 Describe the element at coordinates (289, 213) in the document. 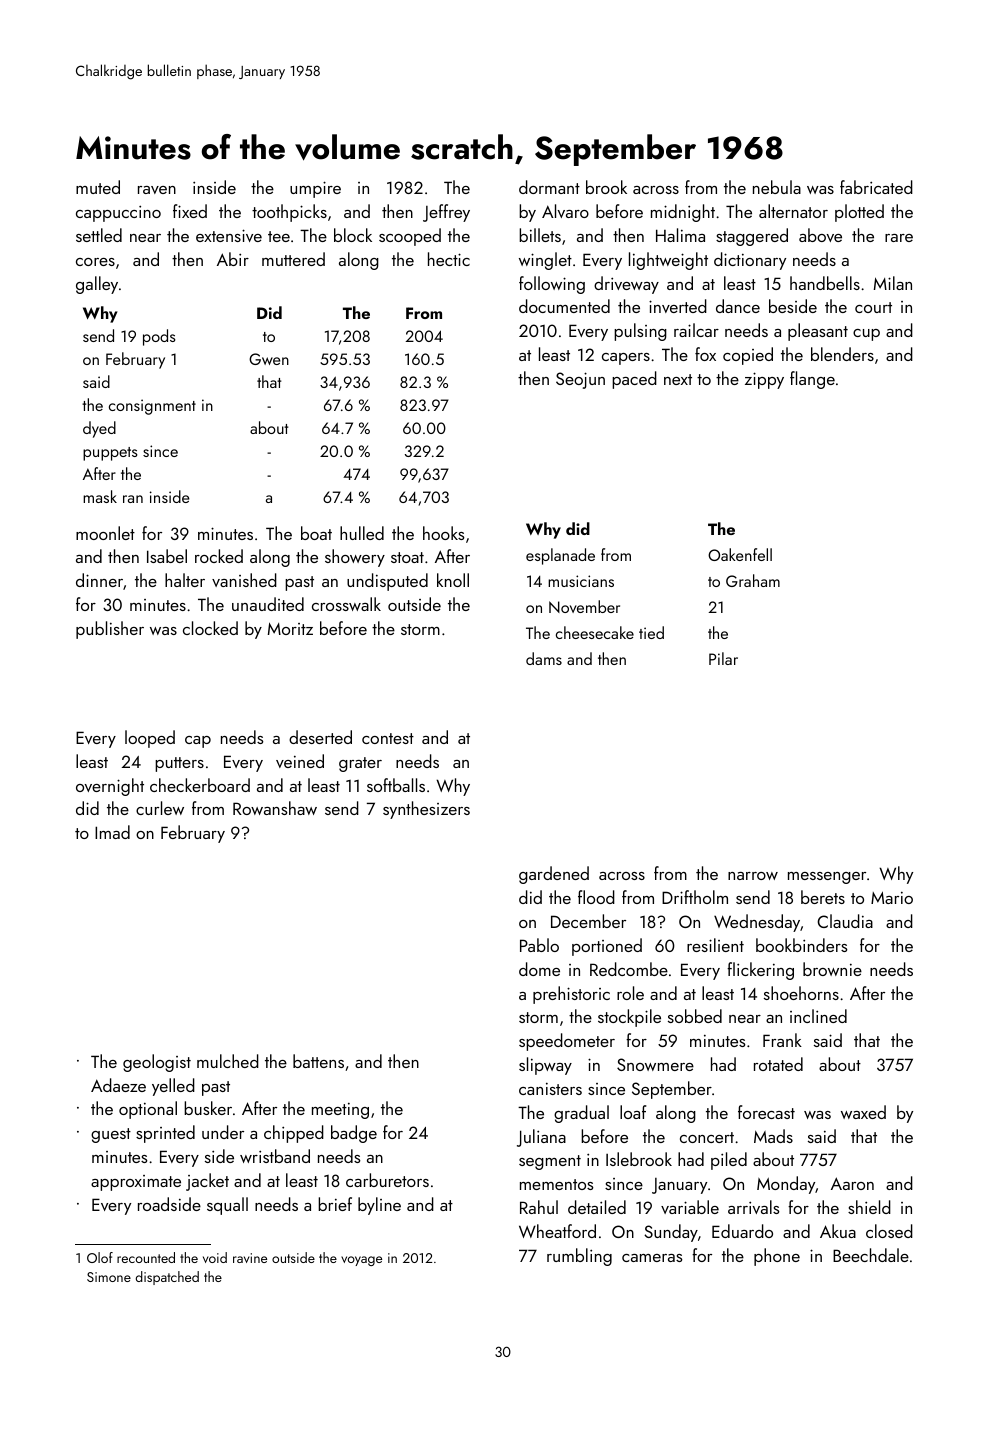

I see `toothpicks` at that location.
